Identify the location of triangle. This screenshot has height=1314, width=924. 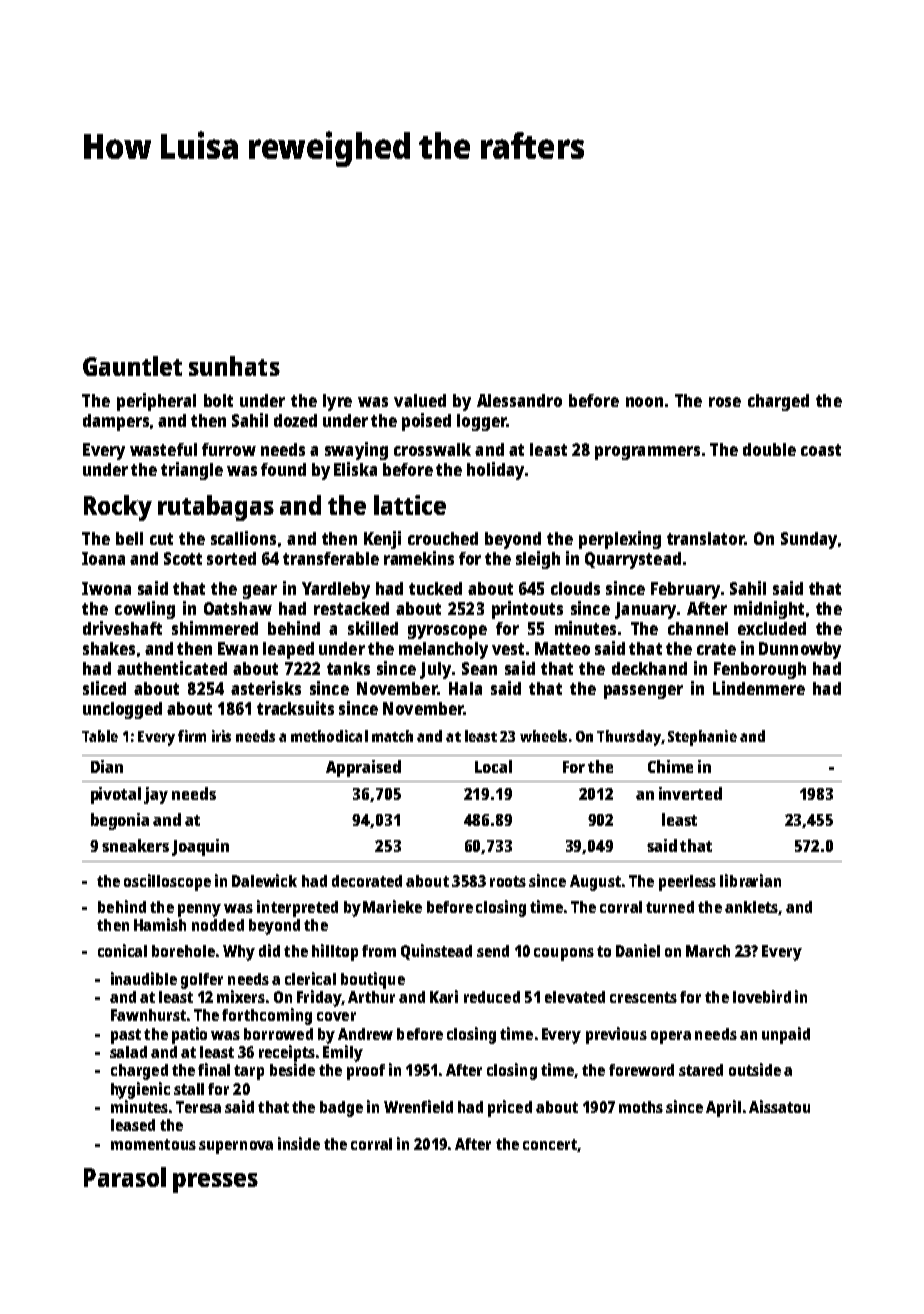
(192, 471).
